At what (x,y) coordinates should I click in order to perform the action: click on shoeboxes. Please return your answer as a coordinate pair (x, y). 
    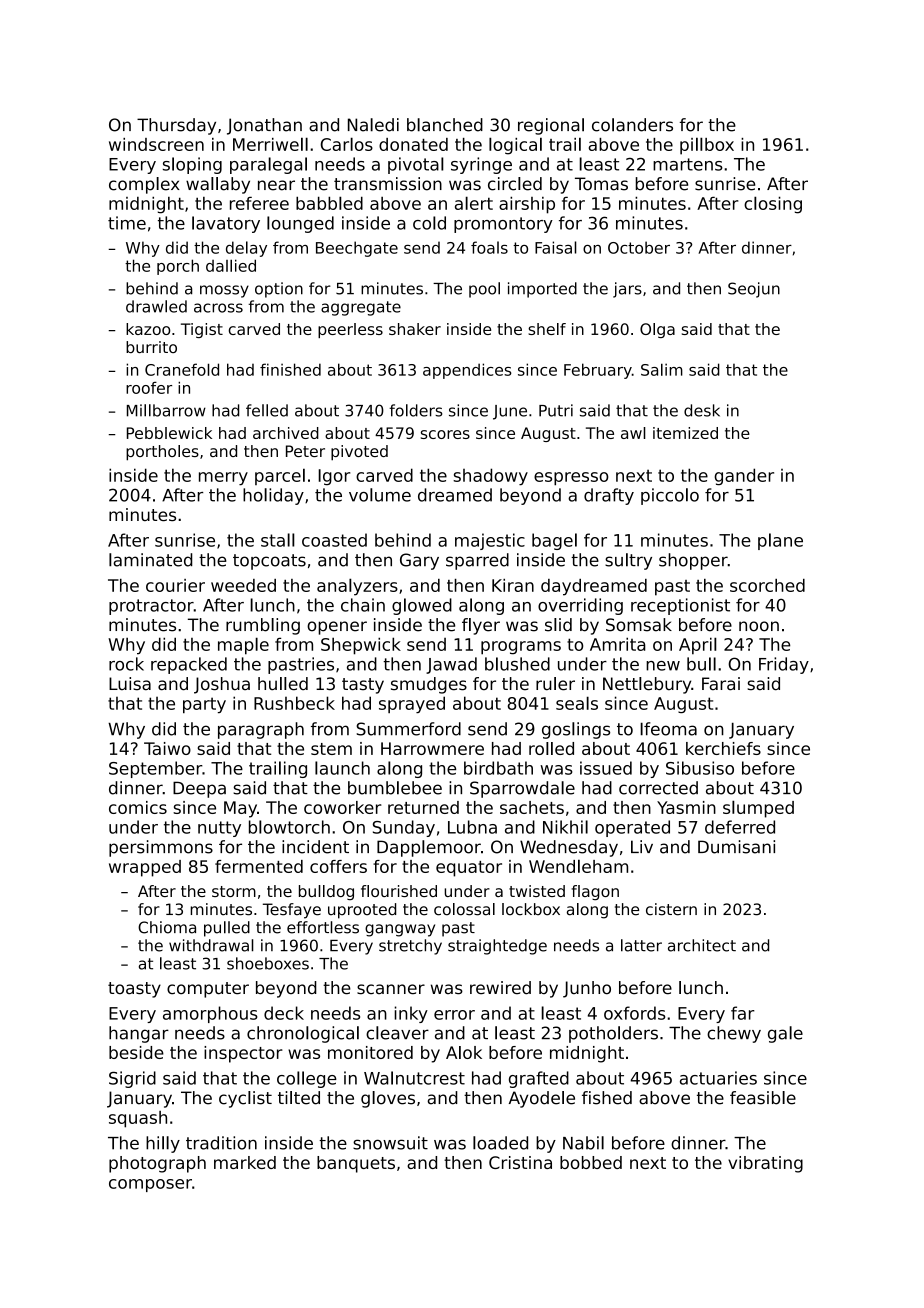
    Looking at the image, I should click on (268, 963).
